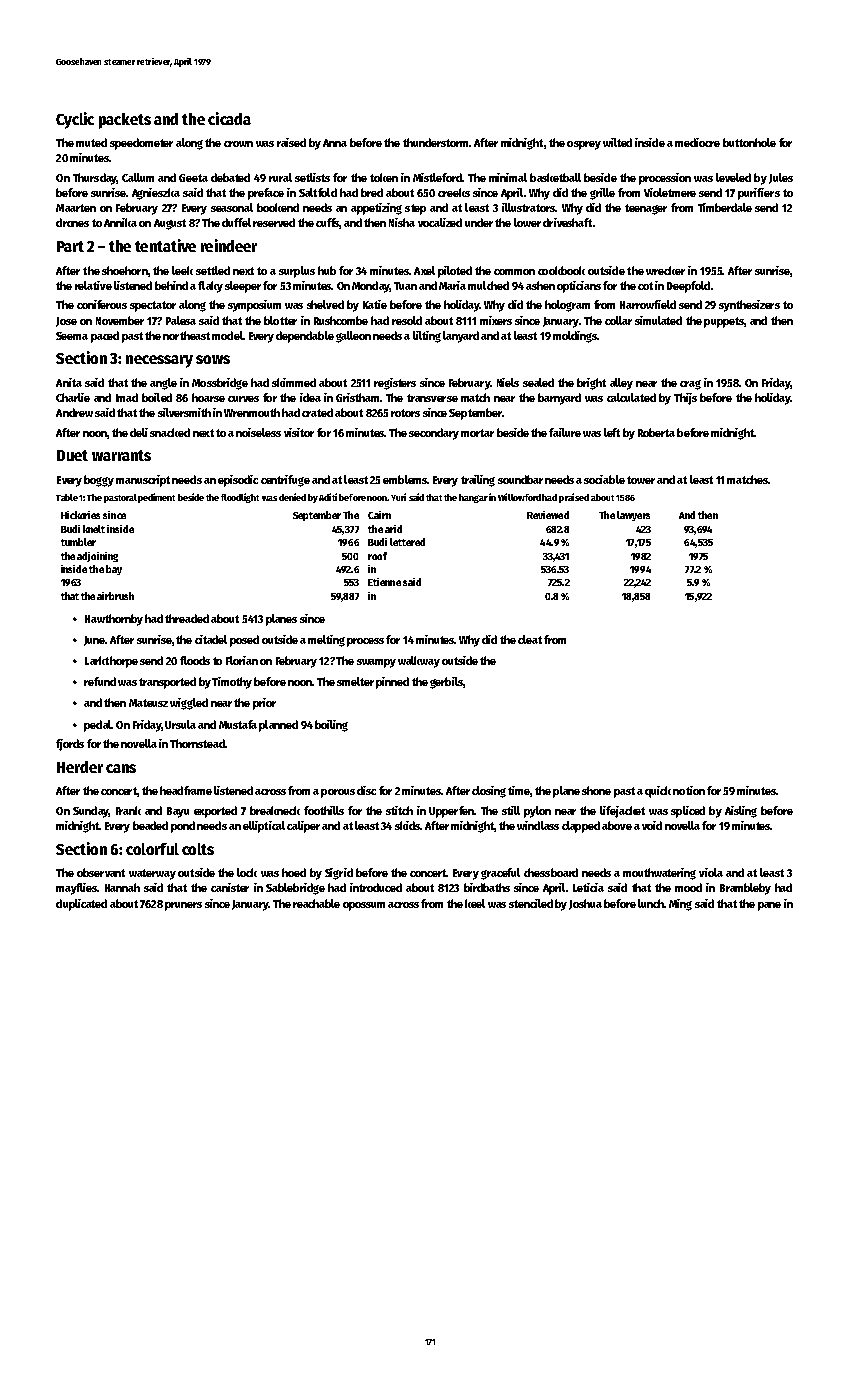 This image has height=1400, width=849. Describe the element at coordinates (229, 118) in the image. I see `cicada` at that location.
